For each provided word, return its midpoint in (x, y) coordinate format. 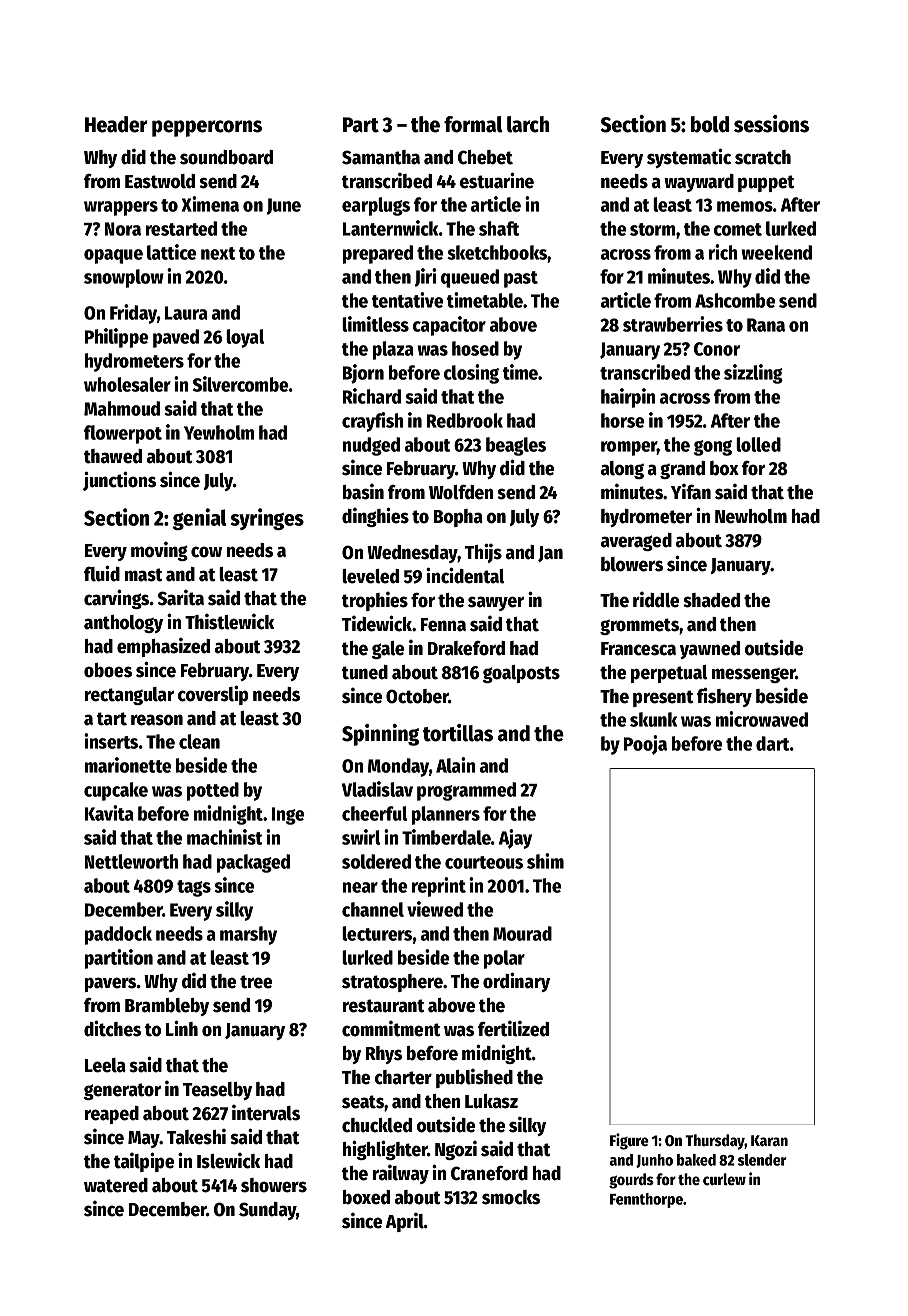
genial (199, 519)
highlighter (385, 1150)
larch (528, 124)
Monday (398, 767)
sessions (771, 124)
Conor (717, 349)
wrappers (121, 208)
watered (116, 1185)
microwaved (762, 719)
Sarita (181, 598)
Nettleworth (131, 861)
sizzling (753, 374)
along (622, 470)
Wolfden (461, 492)
